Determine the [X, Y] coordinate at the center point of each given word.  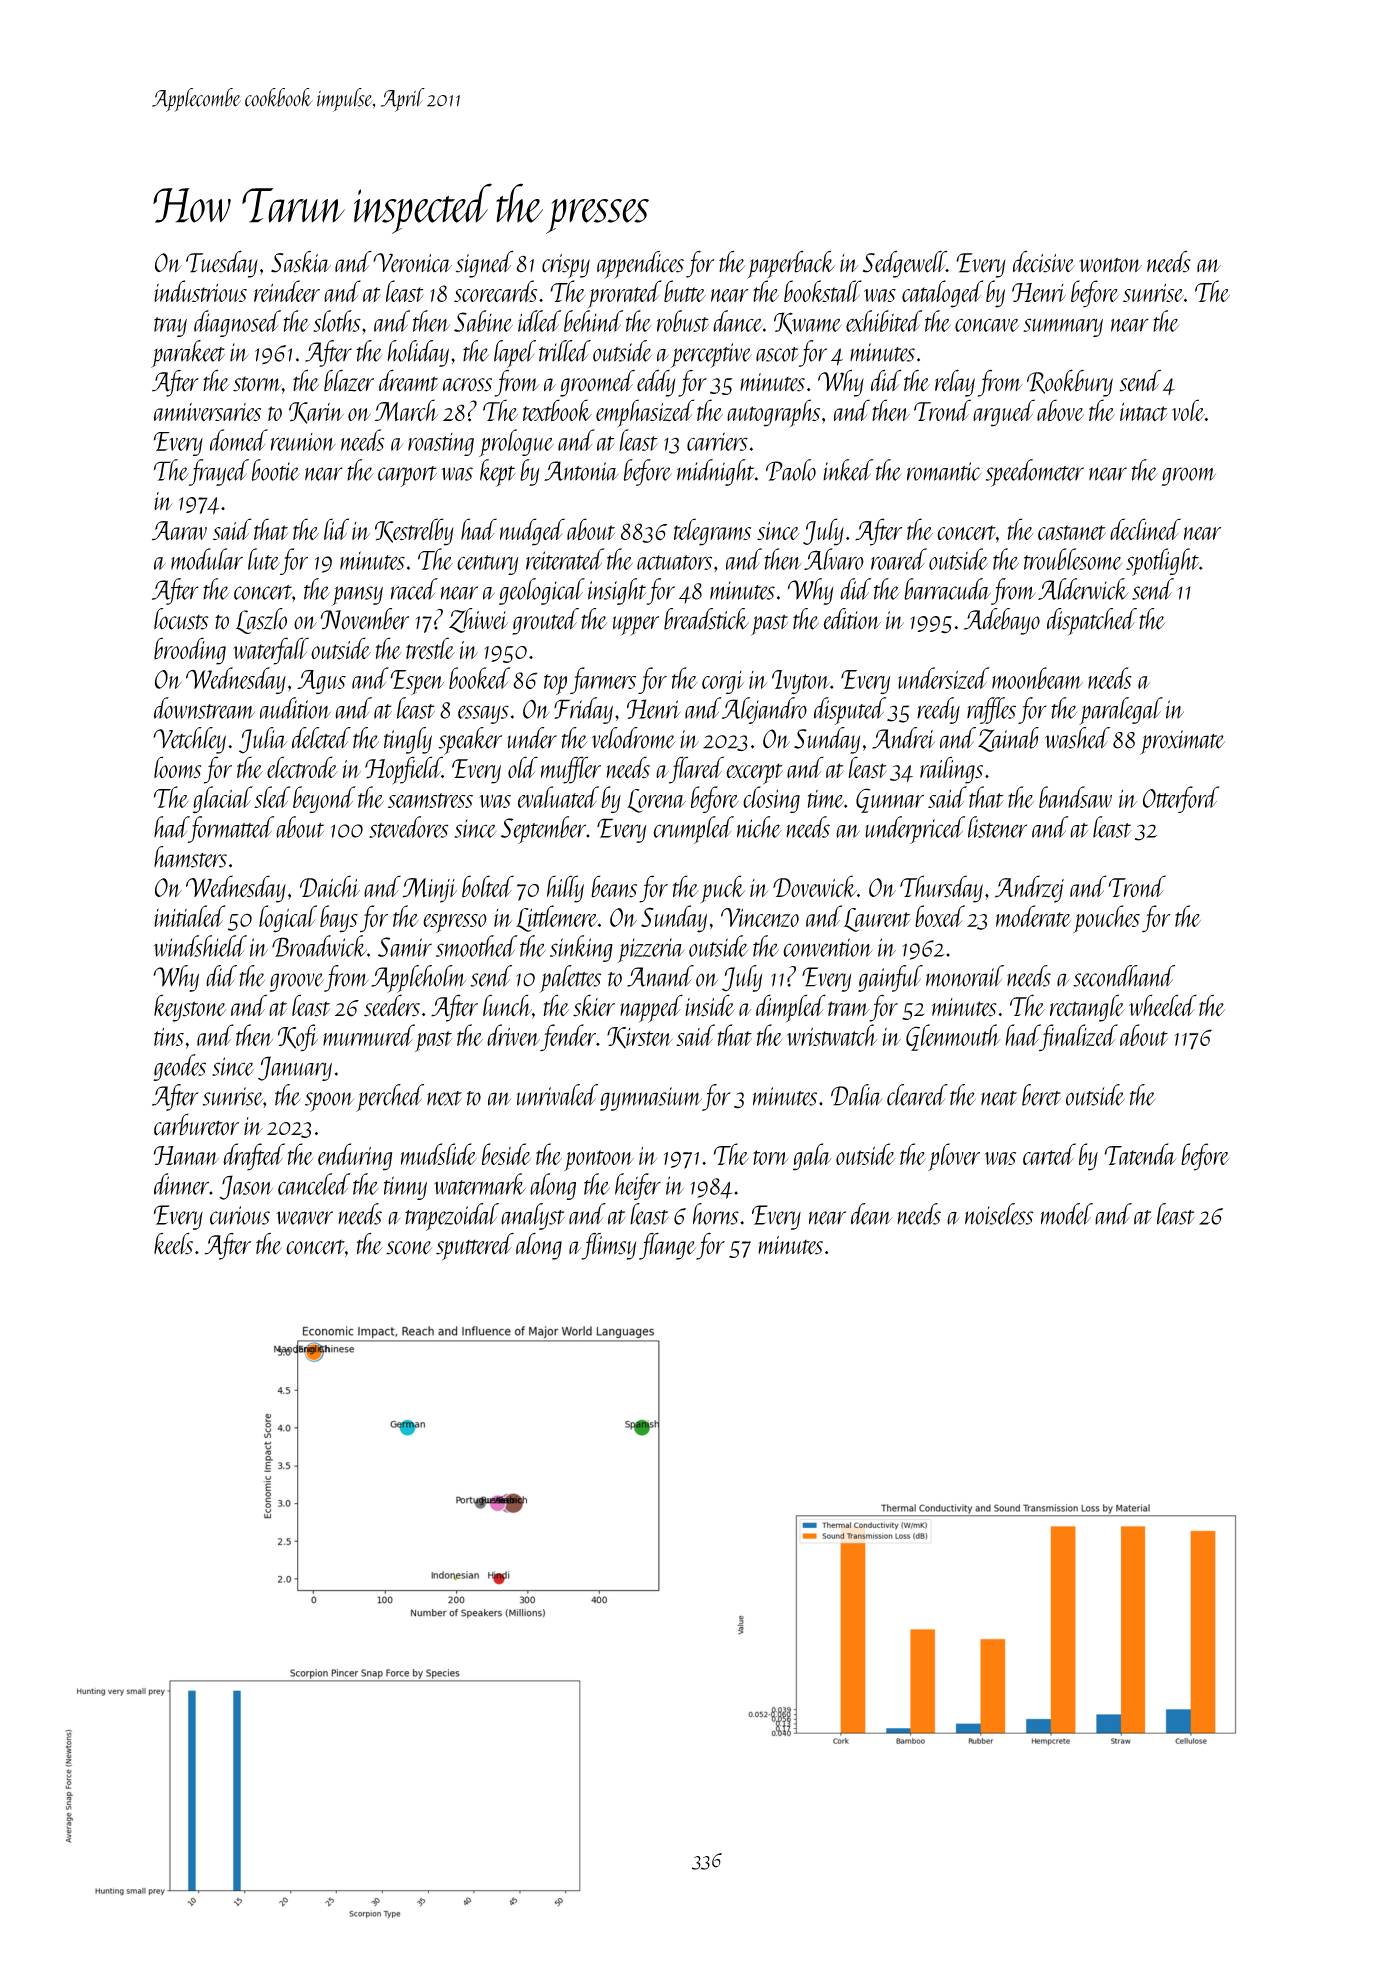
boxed [940, 916]
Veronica [412, 263]
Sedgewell [904, 264]
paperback [791, 264]
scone [409, 1248]
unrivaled [557, 1095]
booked [479, 678]
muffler [571, 770]
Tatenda [1140, 1154]
